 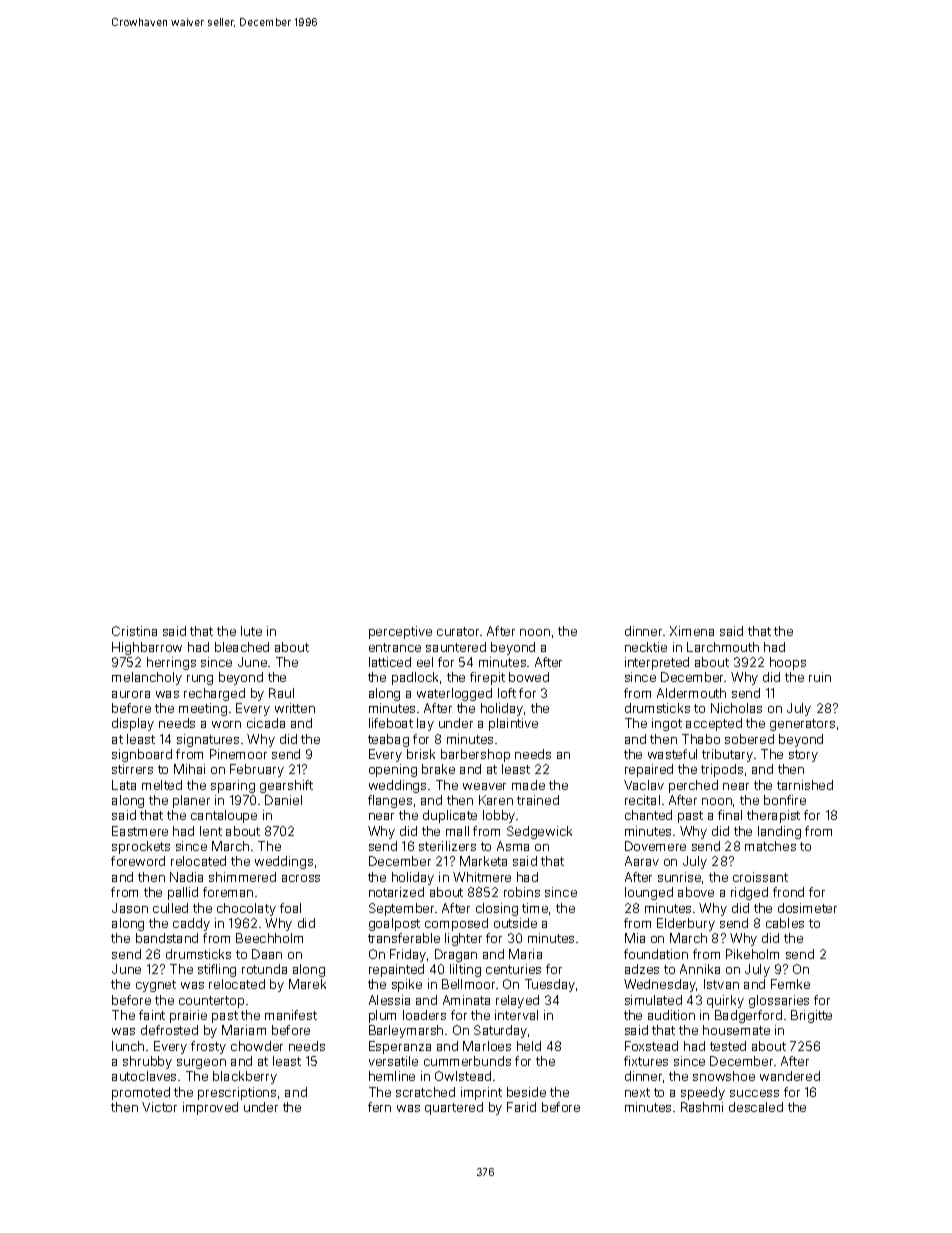 I want to click on Cristina, so click(x=134, y=631).
